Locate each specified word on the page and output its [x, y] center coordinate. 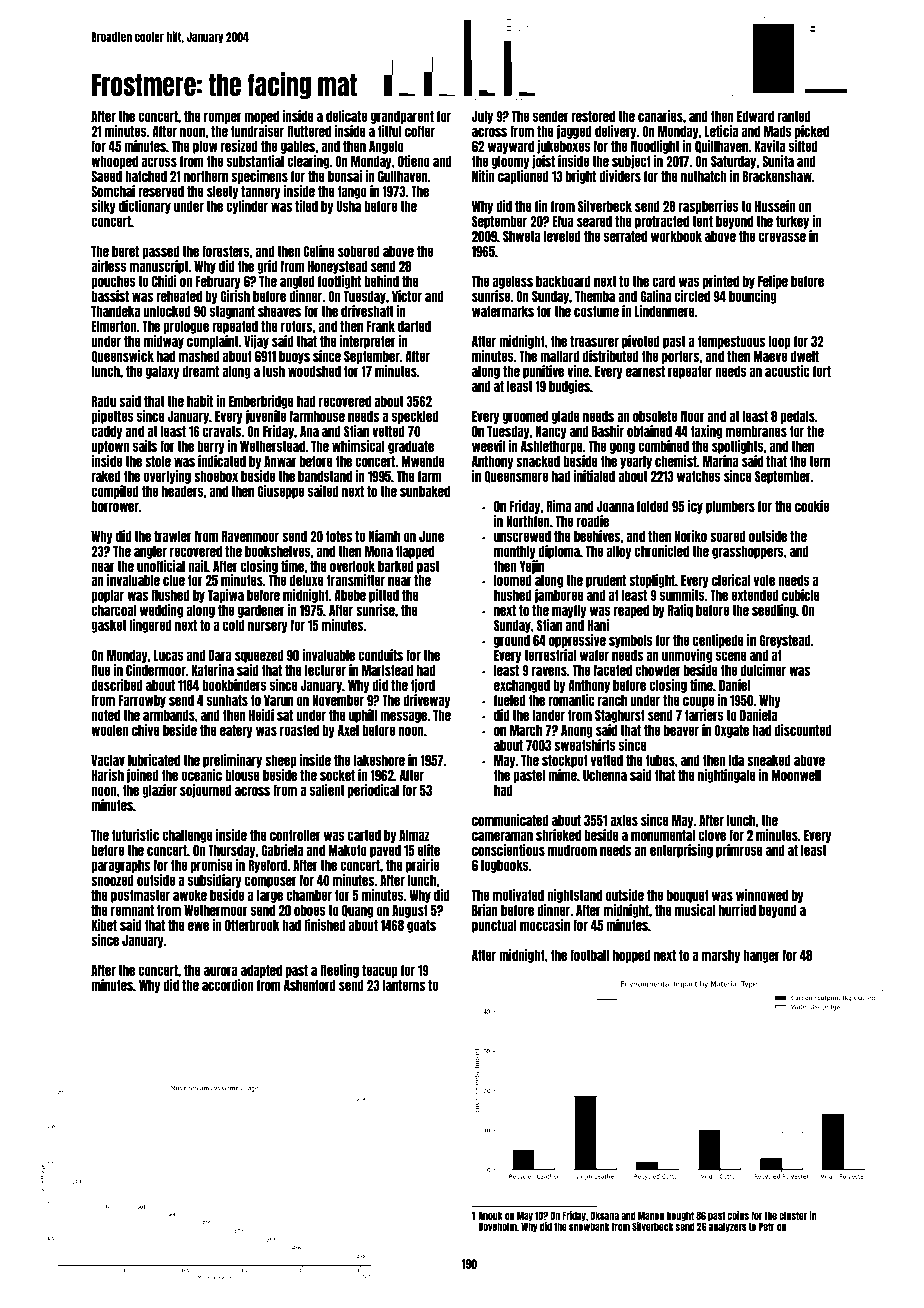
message [403, 717]
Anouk [490, 1215]
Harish [107, 775]
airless [109, 266]
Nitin [483, 176]
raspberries [709, 207]
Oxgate [732, 731]
